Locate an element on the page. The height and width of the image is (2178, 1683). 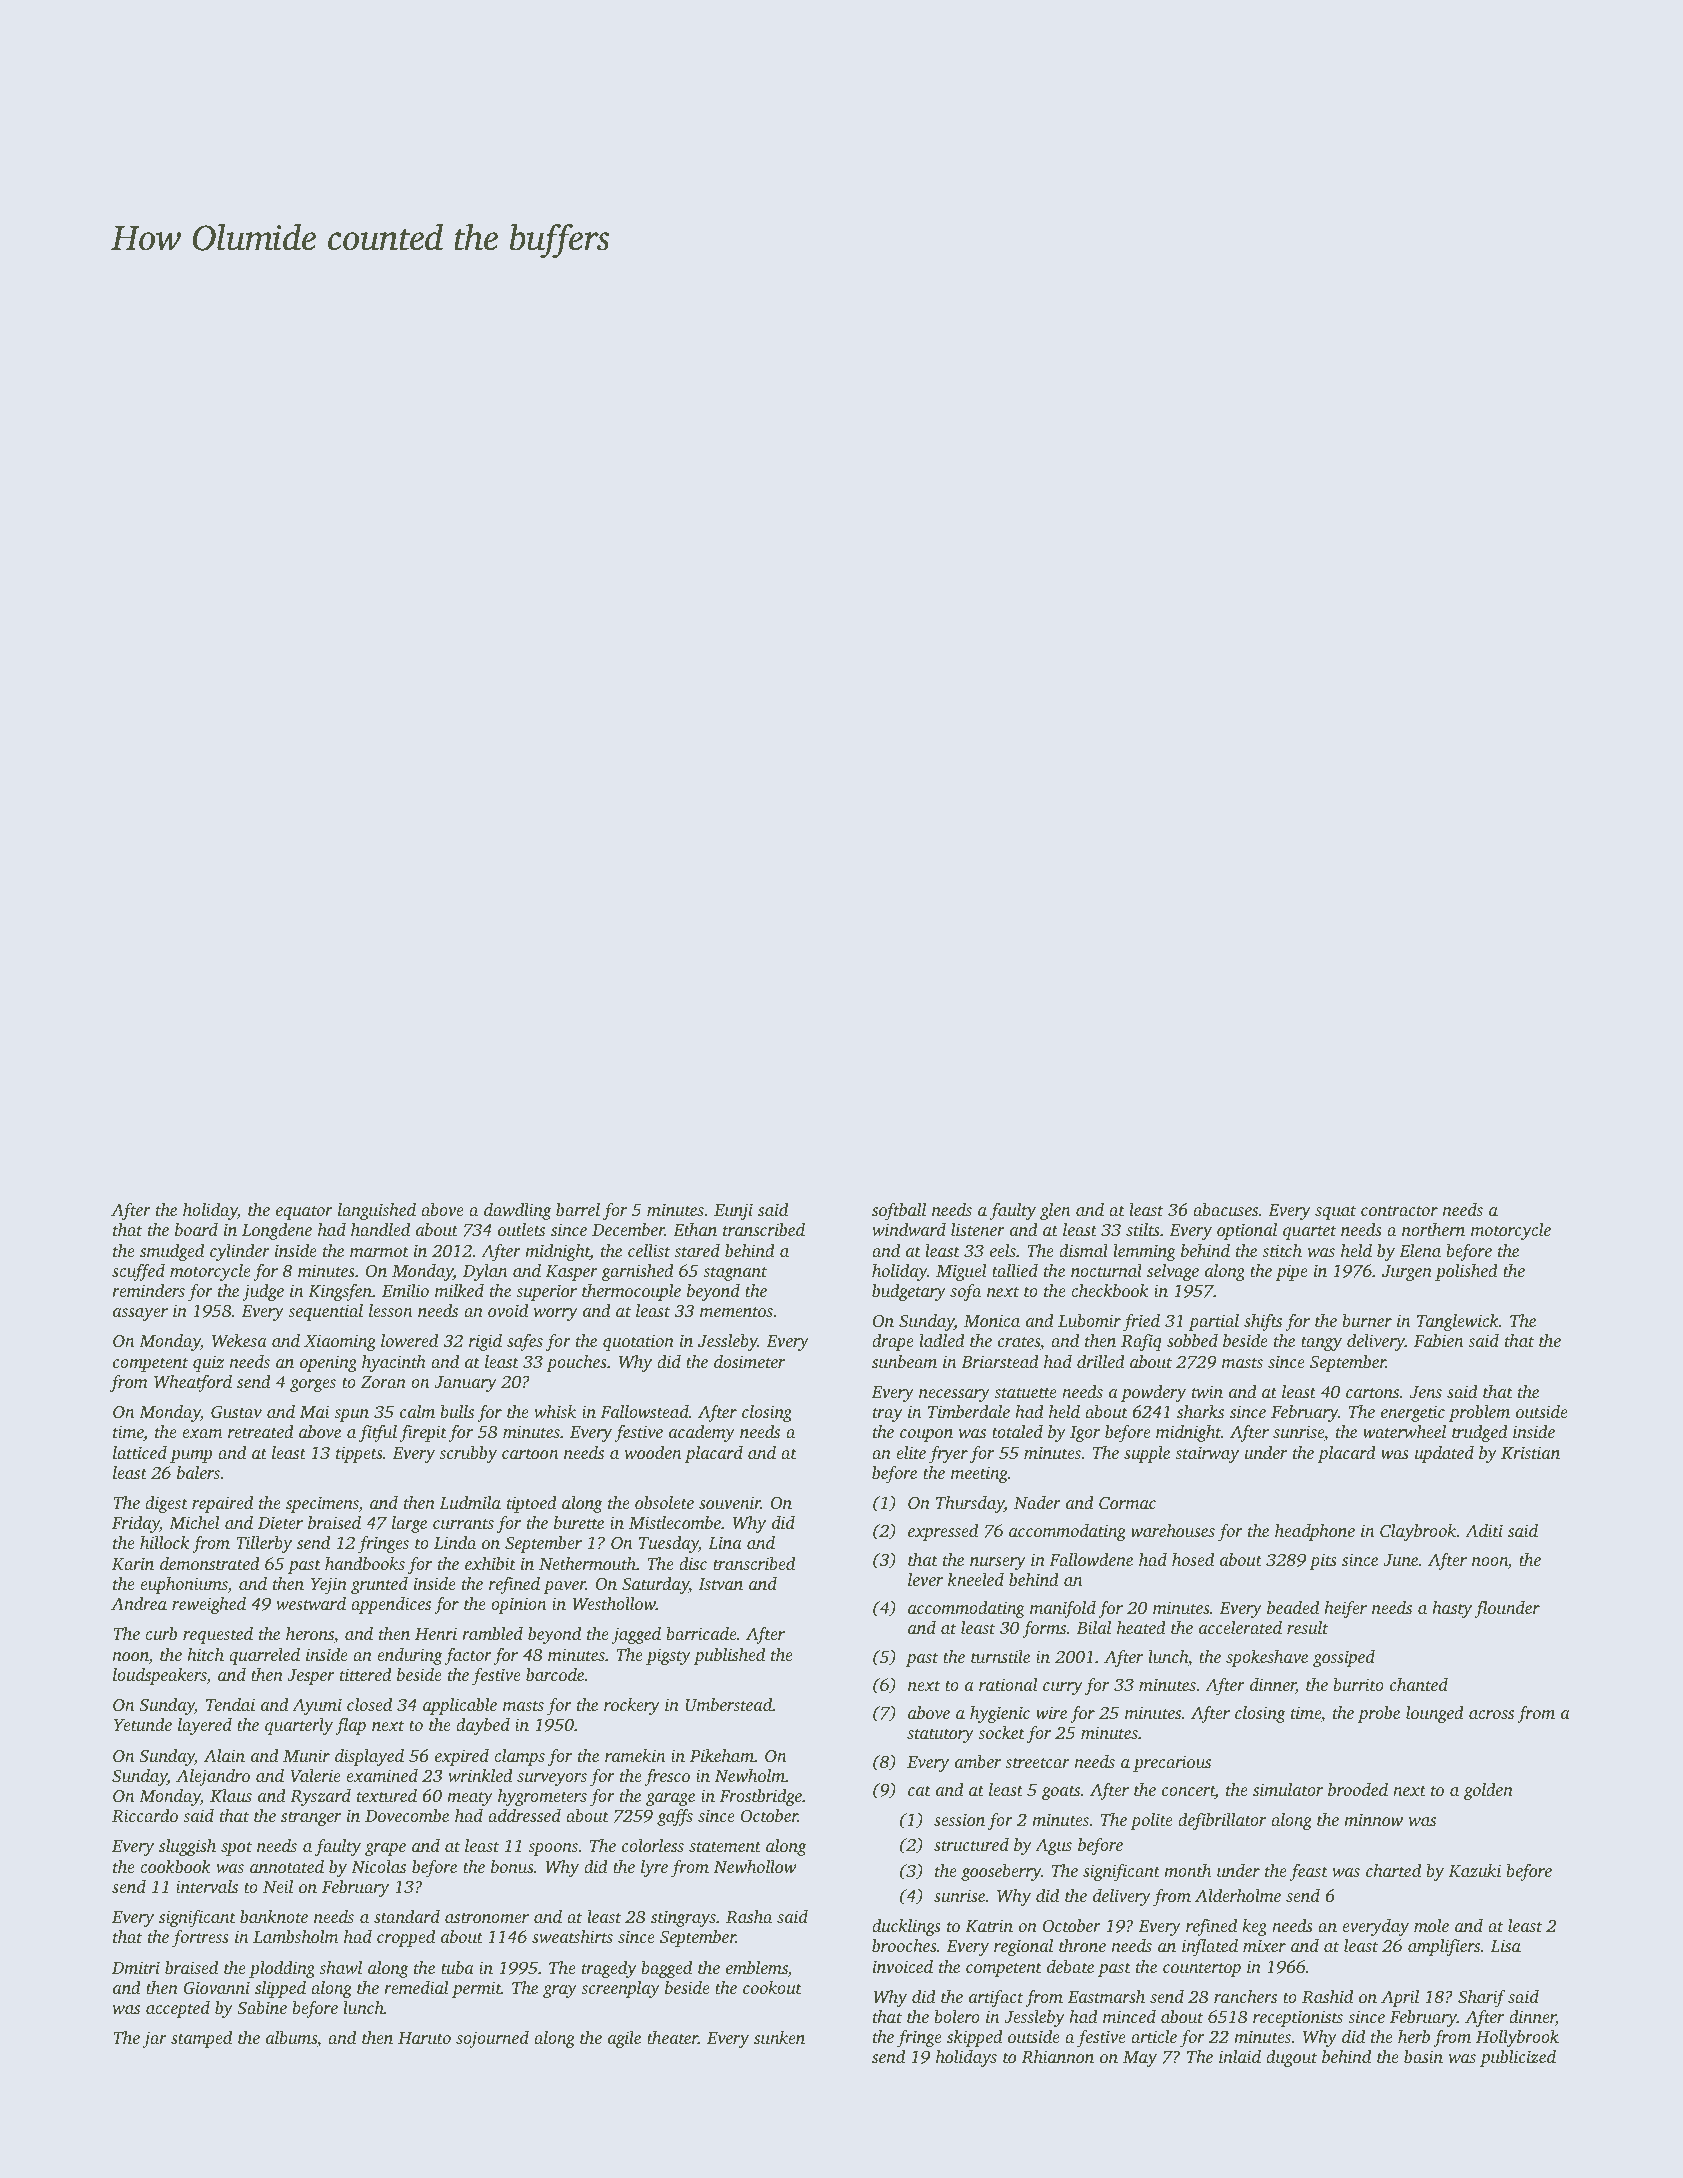
specimens is located at coordinates (322, 1504).
